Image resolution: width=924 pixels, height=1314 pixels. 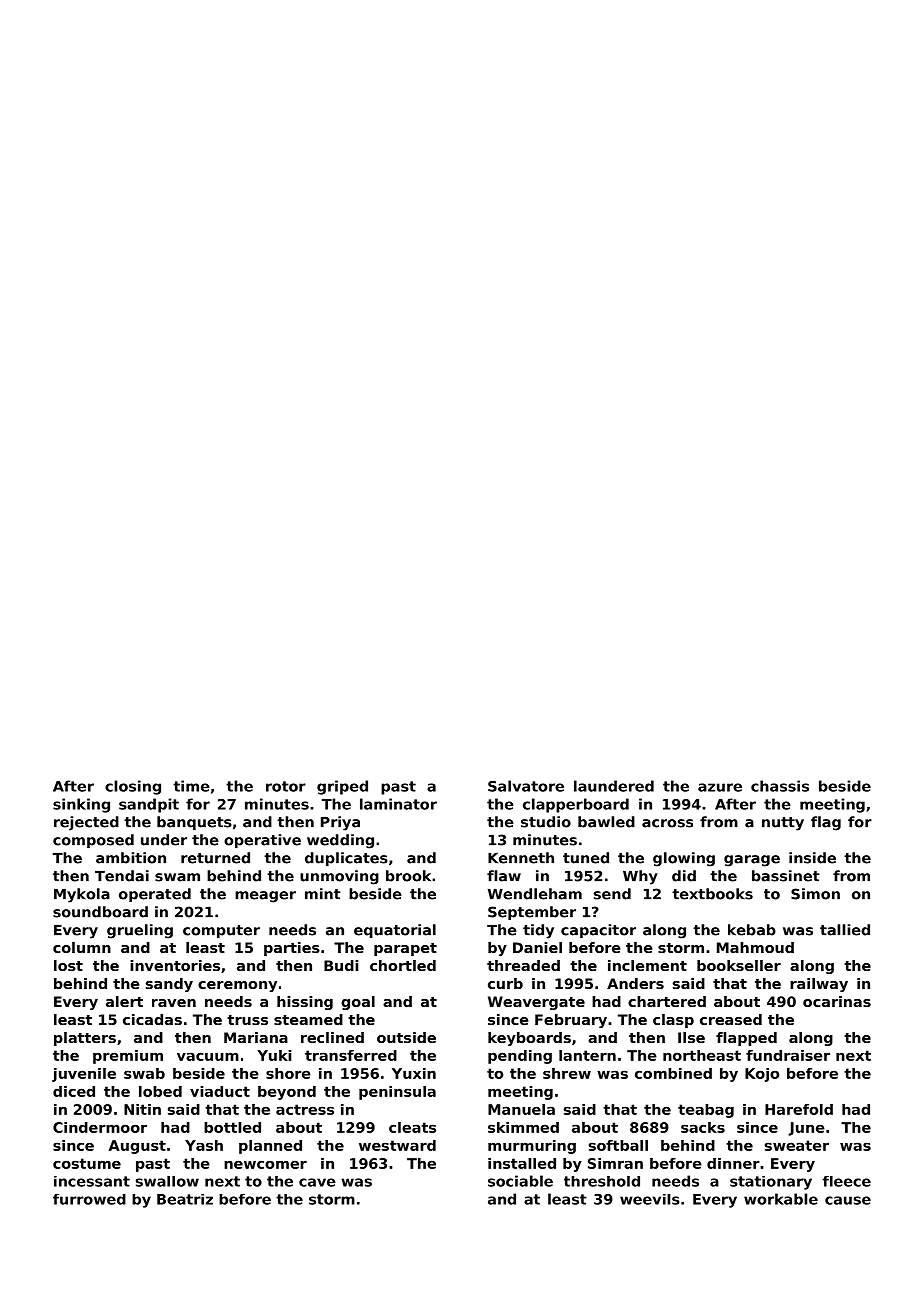 What do you see at coordinates (752, 930) in the document?
I see `kebab` at bounding box center [752, 930].
